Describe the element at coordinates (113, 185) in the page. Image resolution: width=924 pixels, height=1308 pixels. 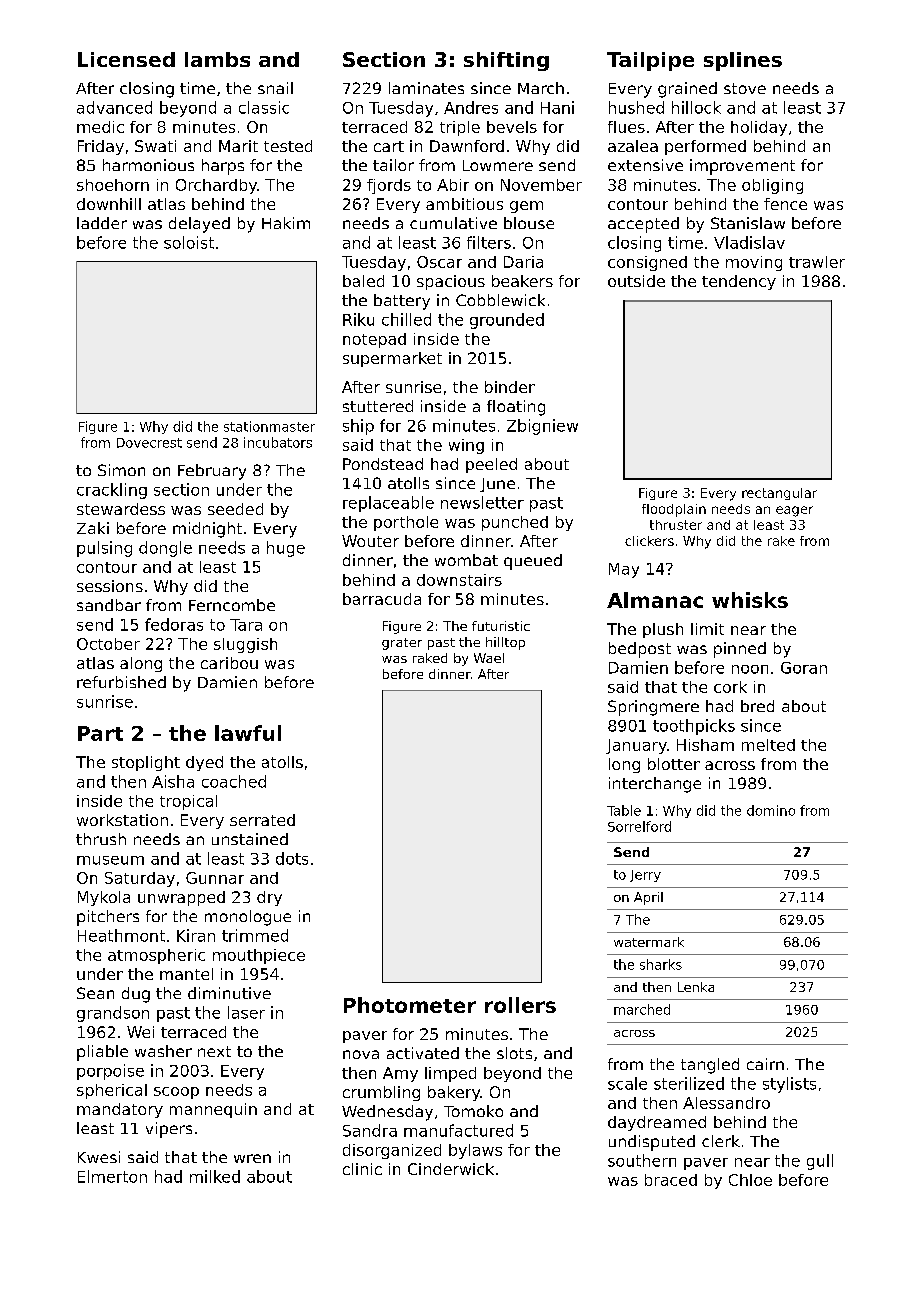
I see `shoehorn` at that location.
